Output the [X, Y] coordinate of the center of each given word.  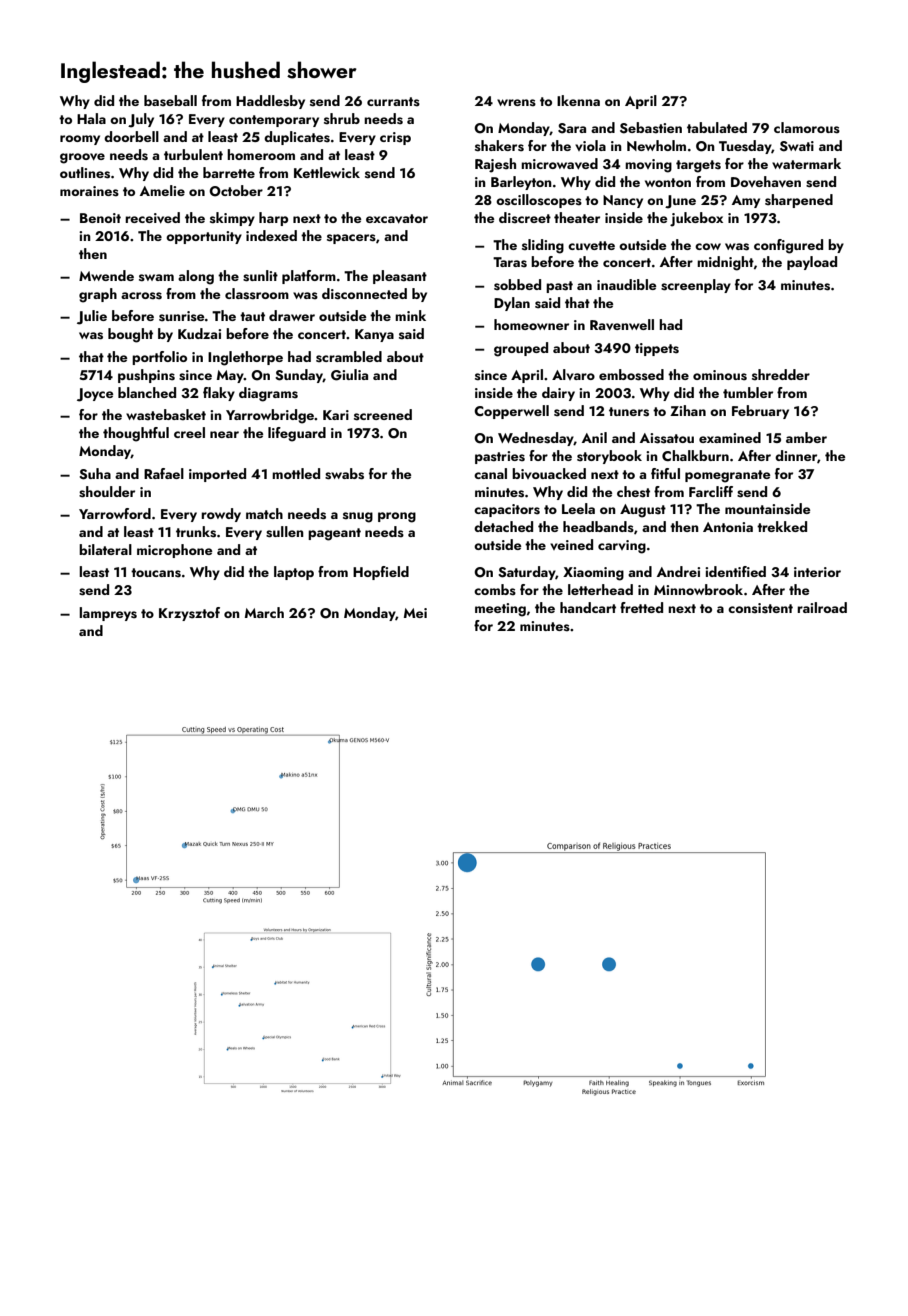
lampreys [108, 614]
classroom [257, 294]
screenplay [696, 286]
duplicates [297, 138]
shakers [499, 146]
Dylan [512, 304]
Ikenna [578, 100]
